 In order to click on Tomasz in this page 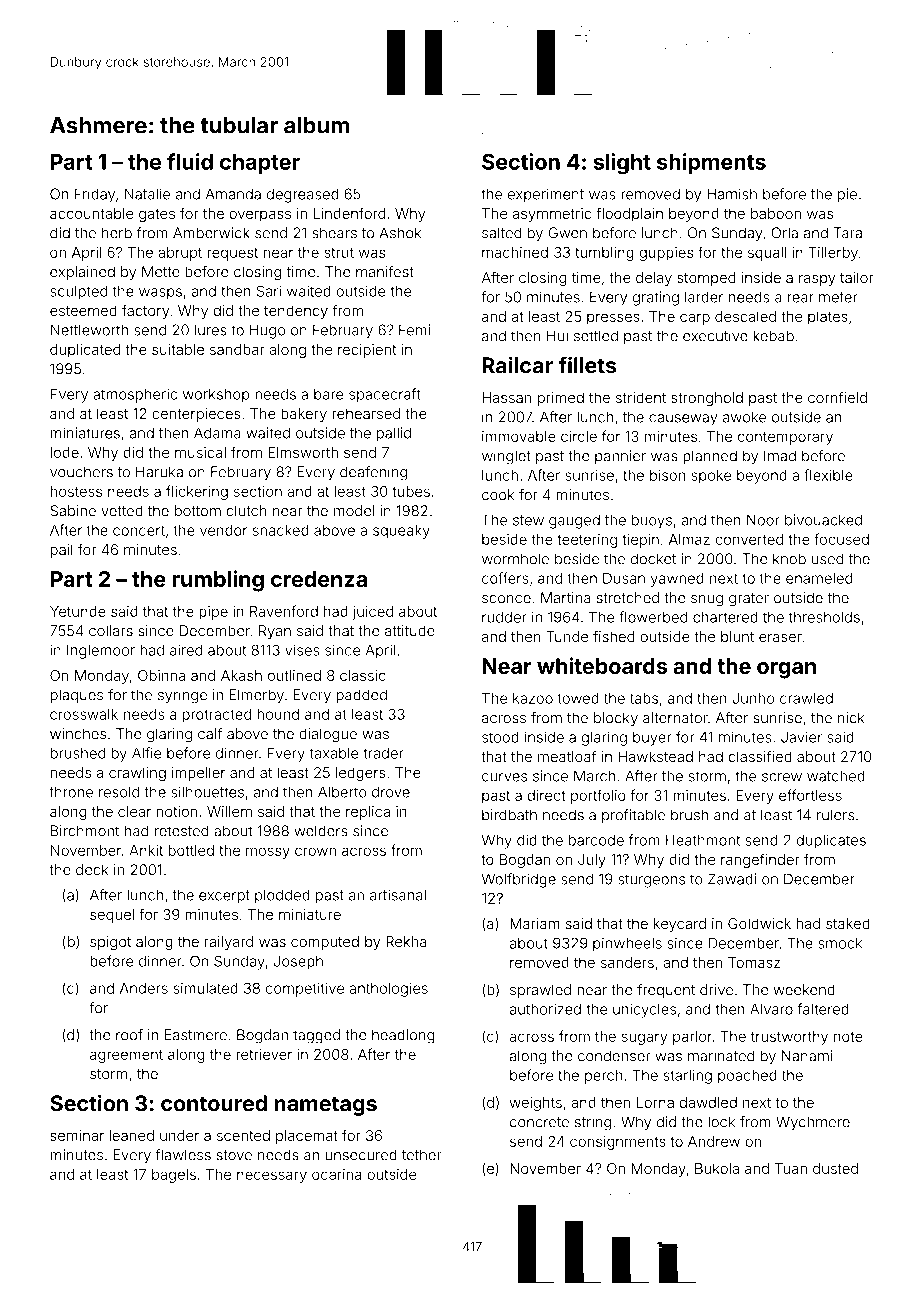, I will do `click(754, 962)`.
